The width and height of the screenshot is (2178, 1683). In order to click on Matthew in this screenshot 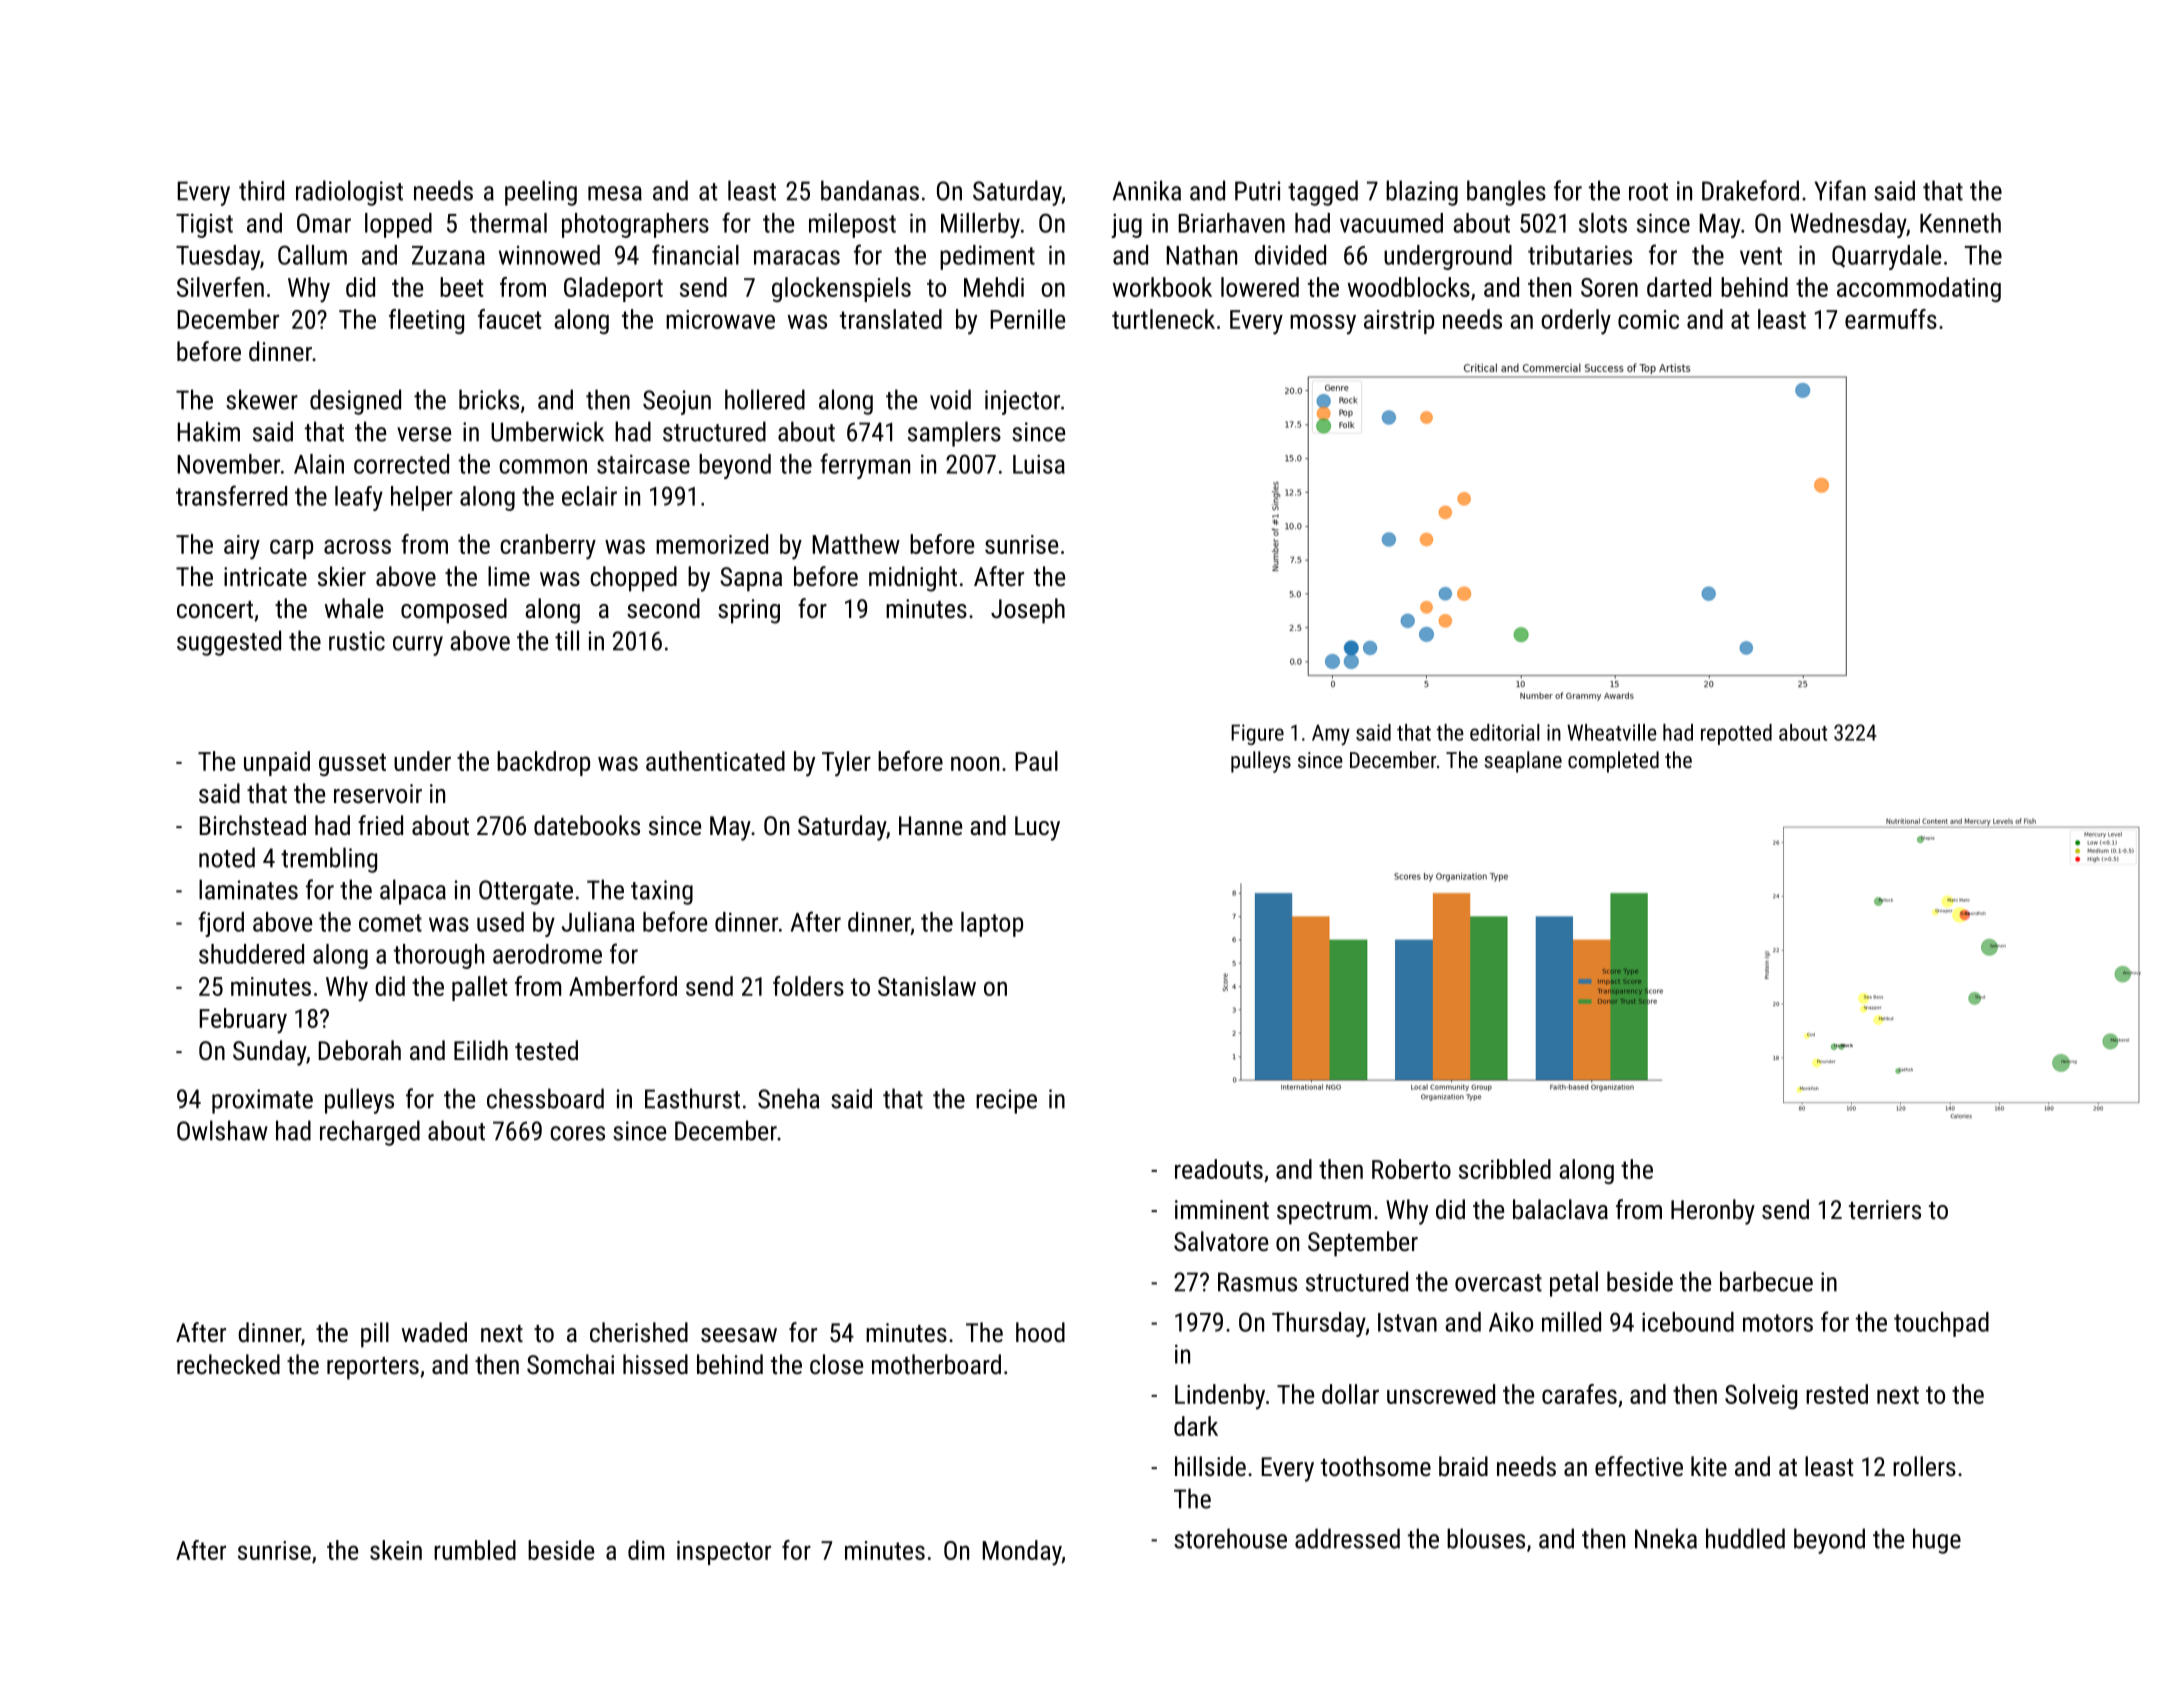, I will do `click(856, 544)`.
